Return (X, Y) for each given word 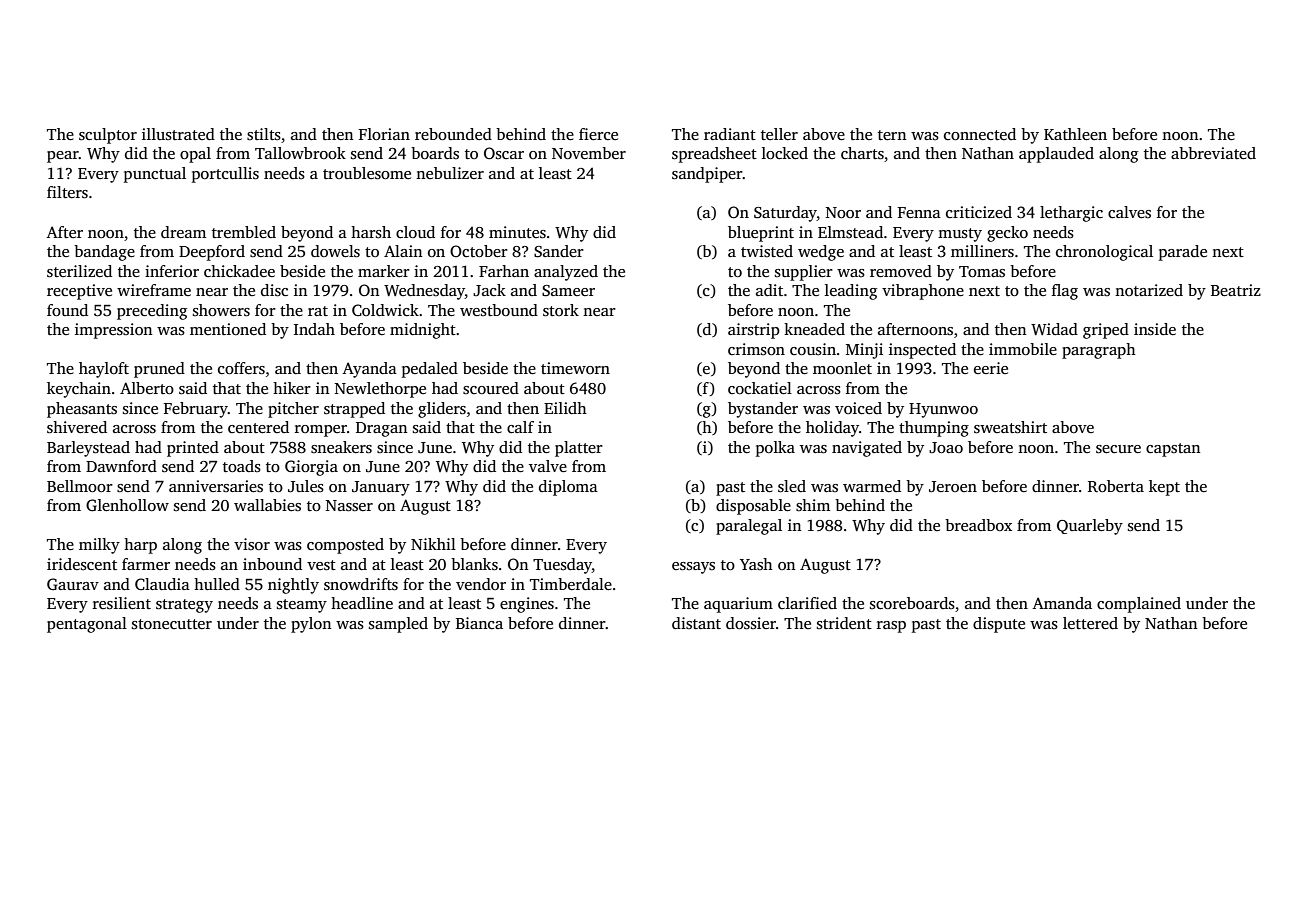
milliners (982, 251)
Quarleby (1090, 527)
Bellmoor (80, 486)
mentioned (228, 329)
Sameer (568, 291)
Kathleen (1075, 134)
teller (779, 134)
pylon (311, 625)
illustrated (178, 134)
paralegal (749, 527)
